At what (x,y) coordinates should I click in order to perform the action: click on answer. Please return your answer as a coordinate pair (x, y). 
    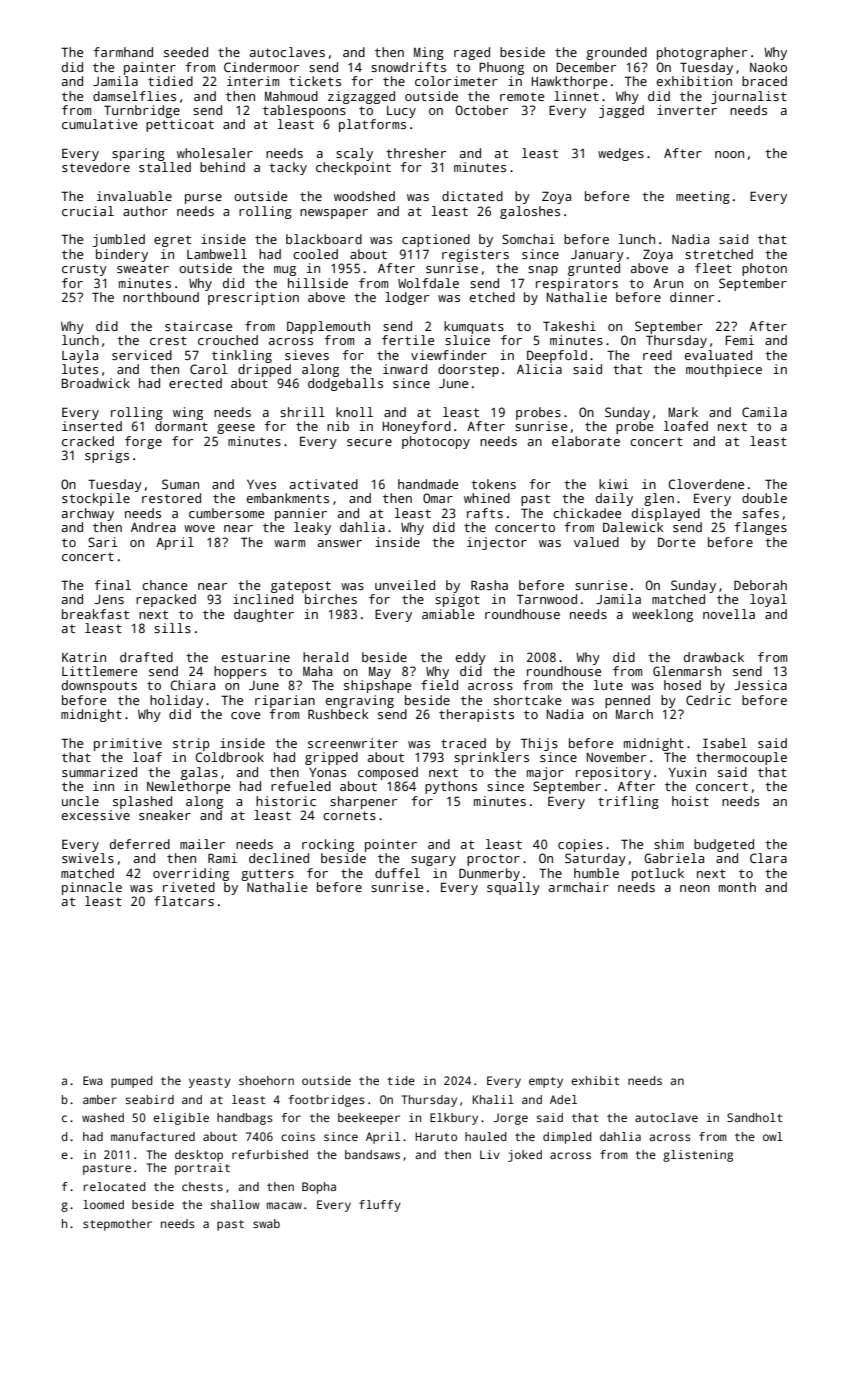
    Looking at the image, I should click on (340, 543).
